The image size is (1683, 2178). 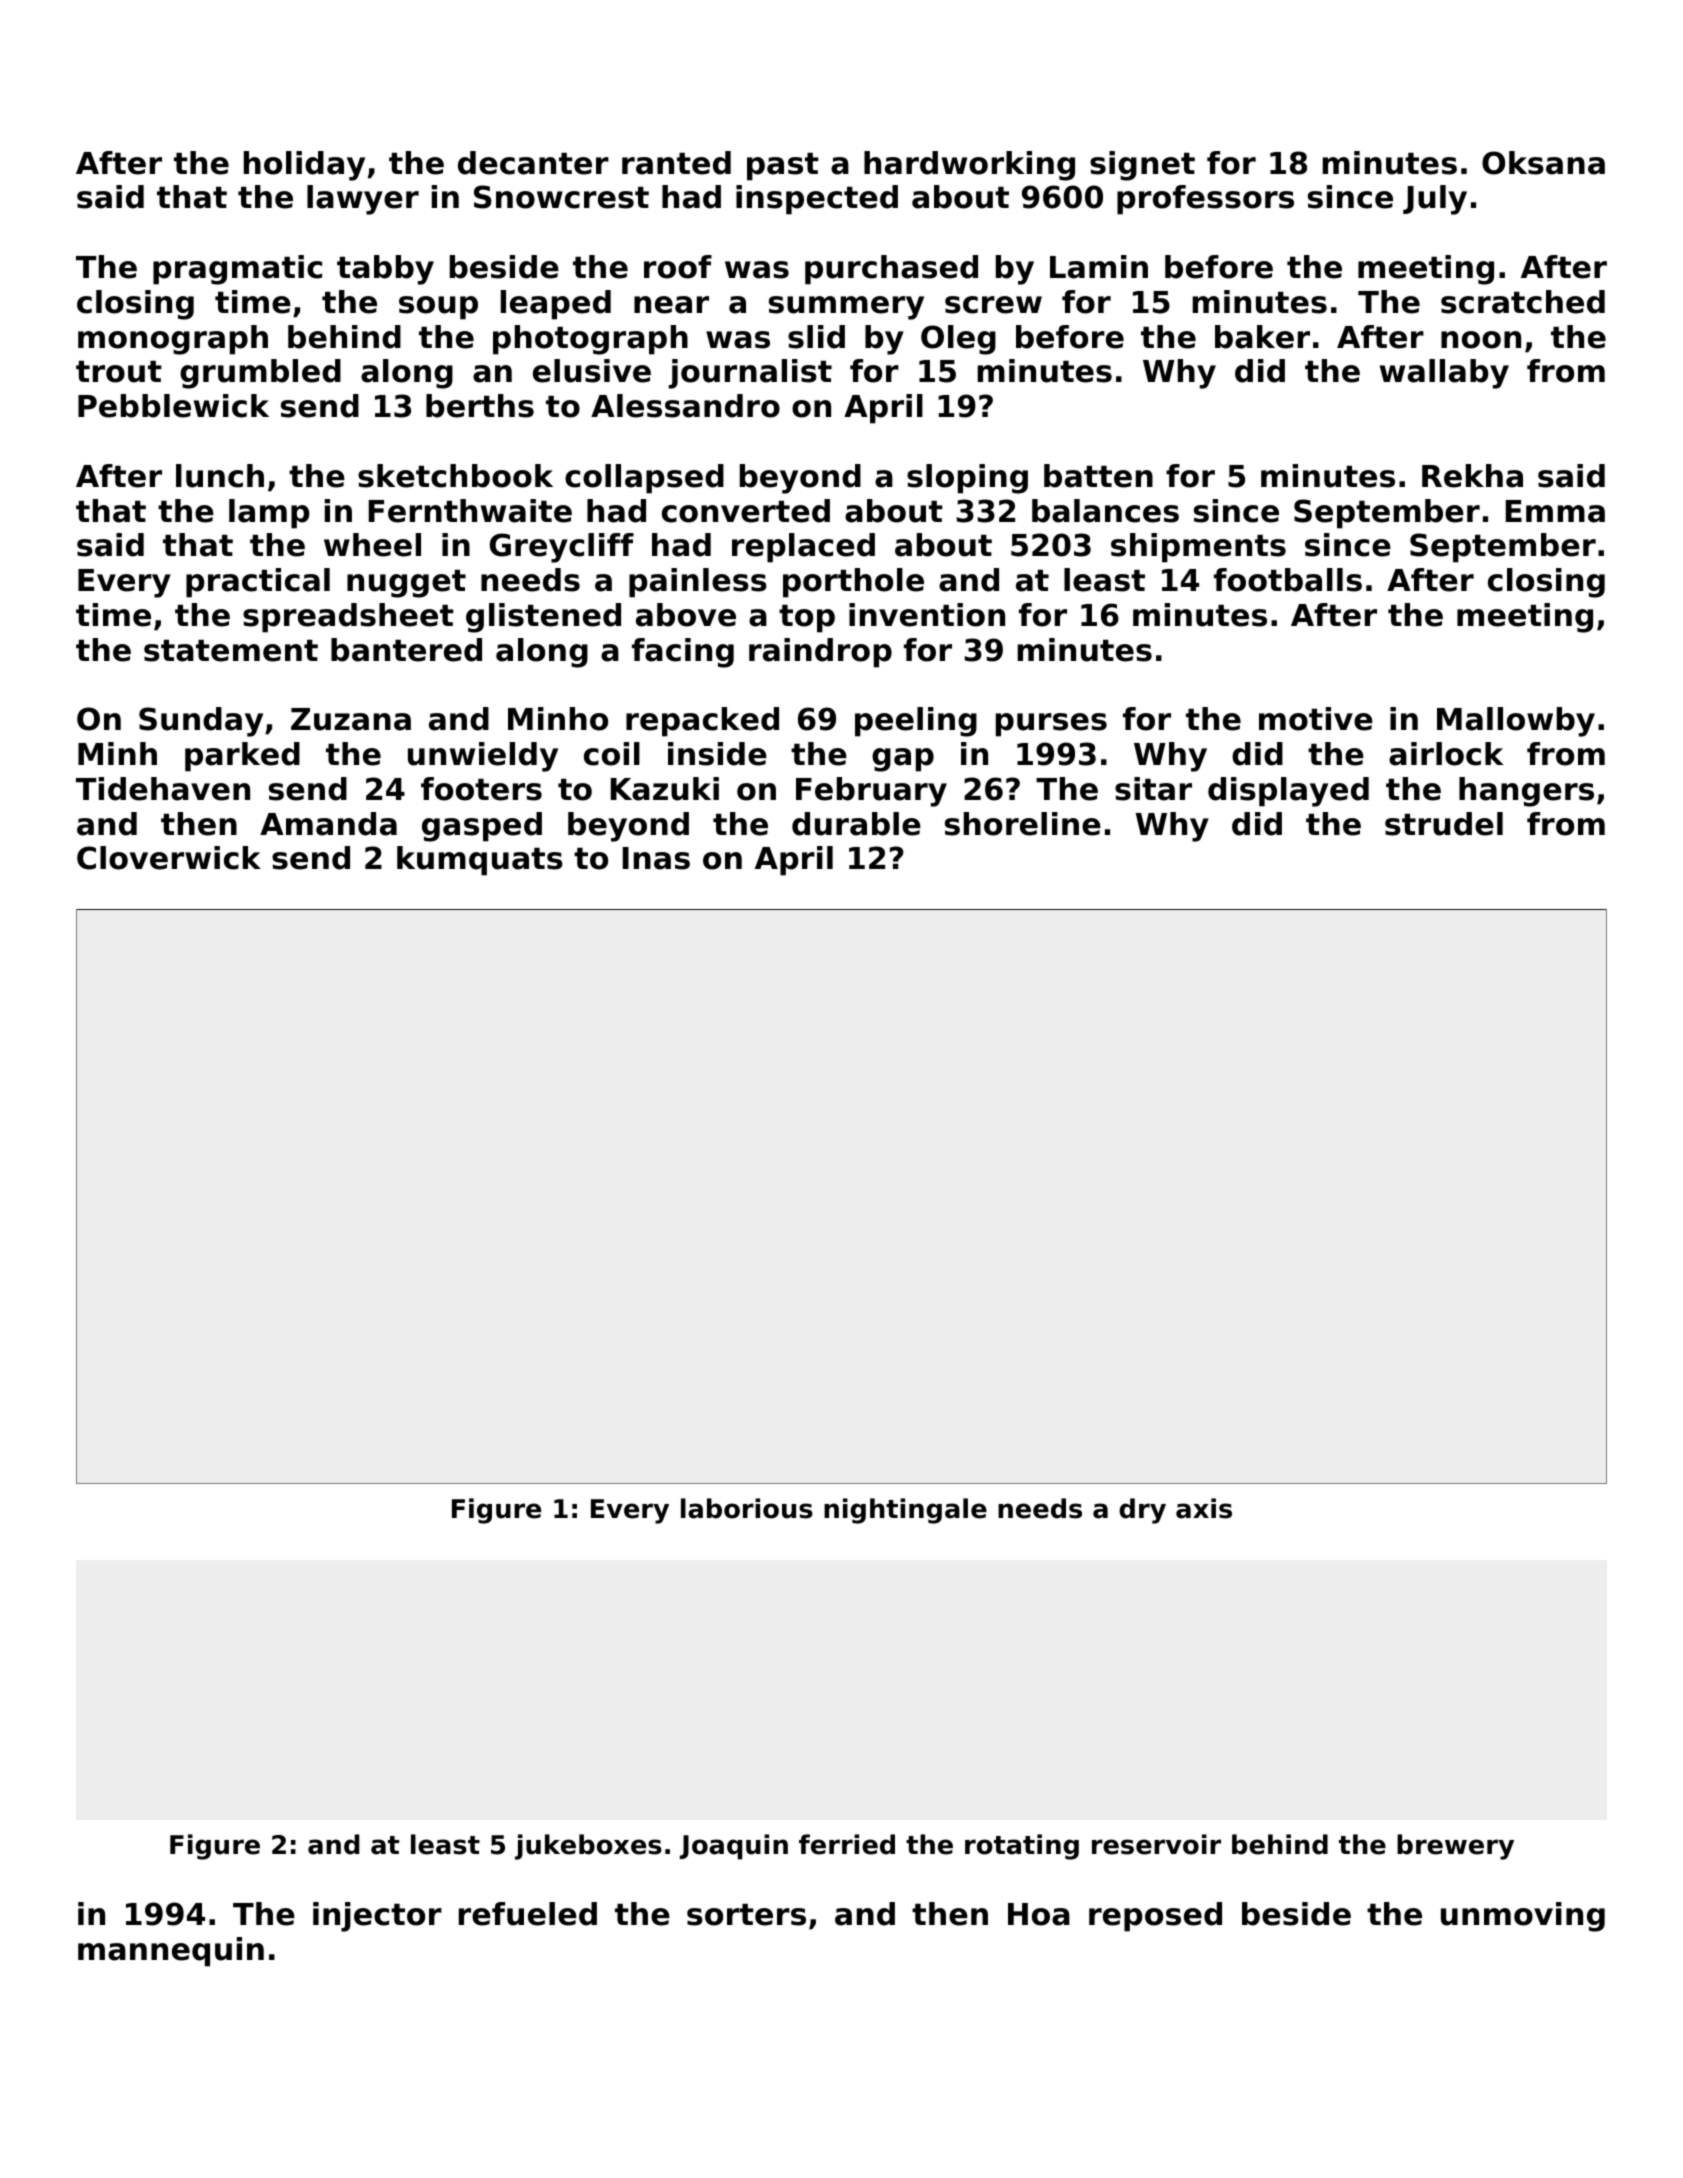 I want to click on practical, so click(x=258, y=583).
